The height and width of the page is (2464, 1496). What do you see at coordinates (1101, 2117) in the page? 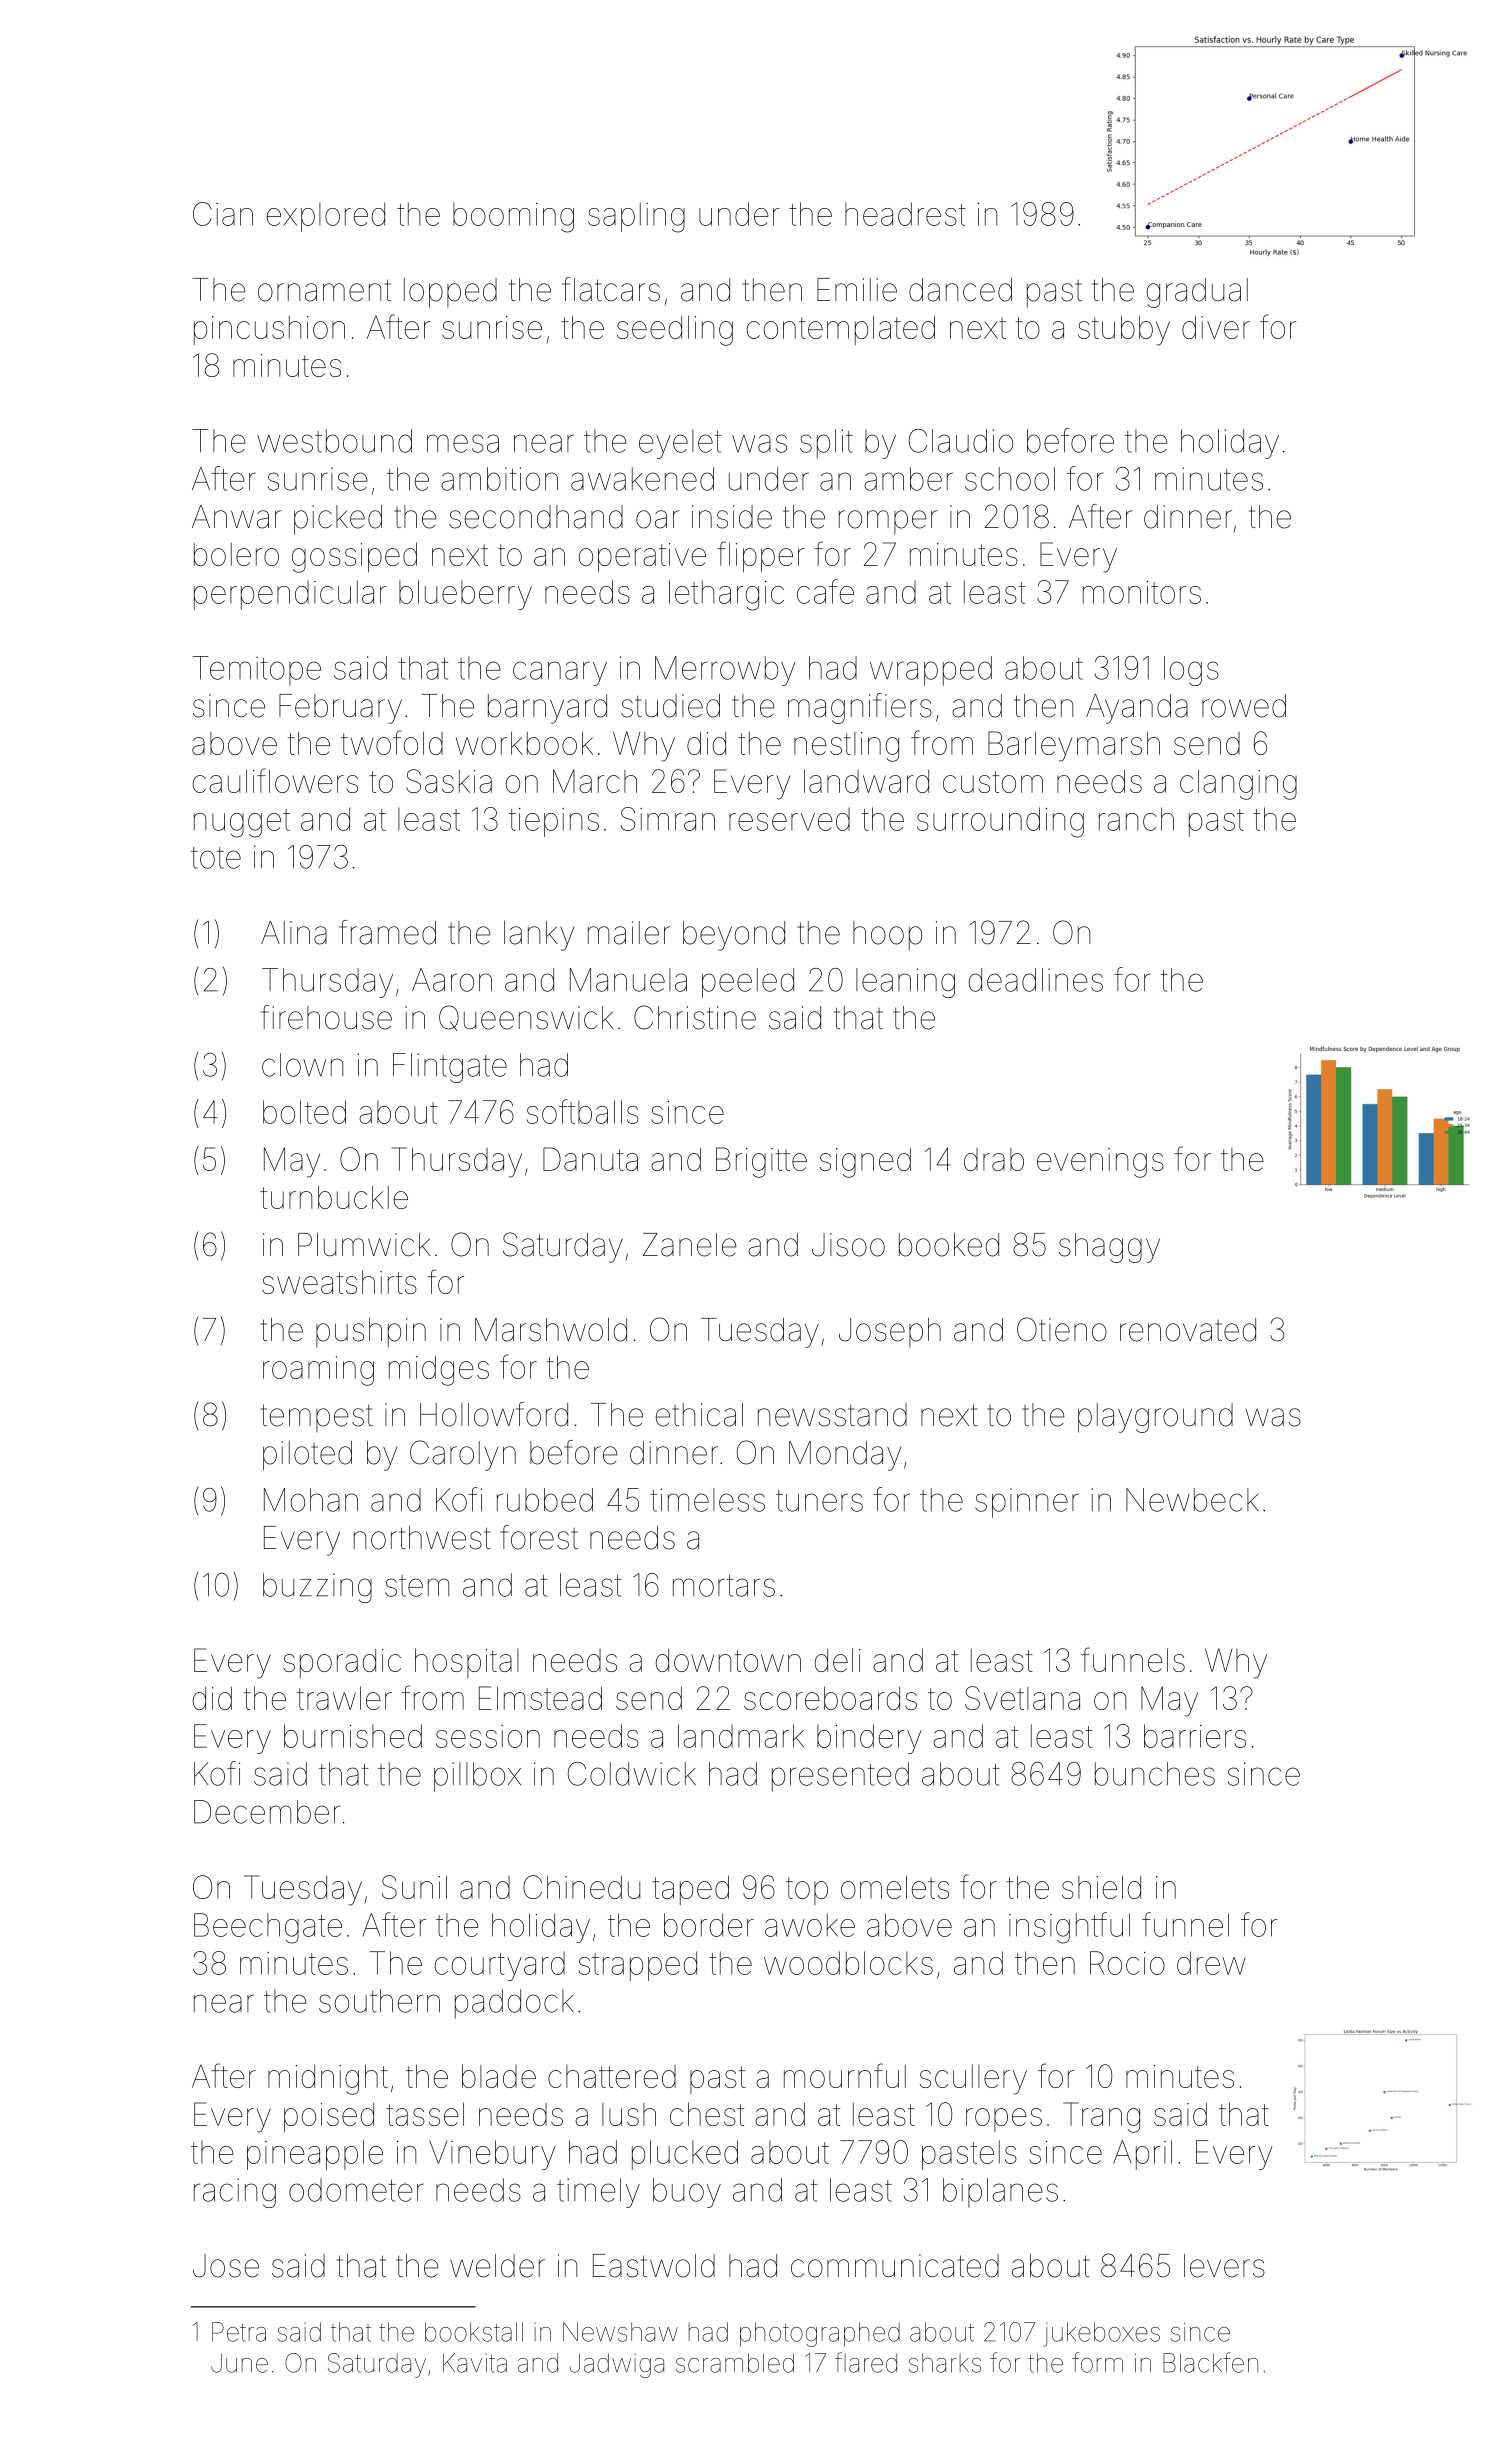
I see `Trang` at bounding box center [1101, 2117].
